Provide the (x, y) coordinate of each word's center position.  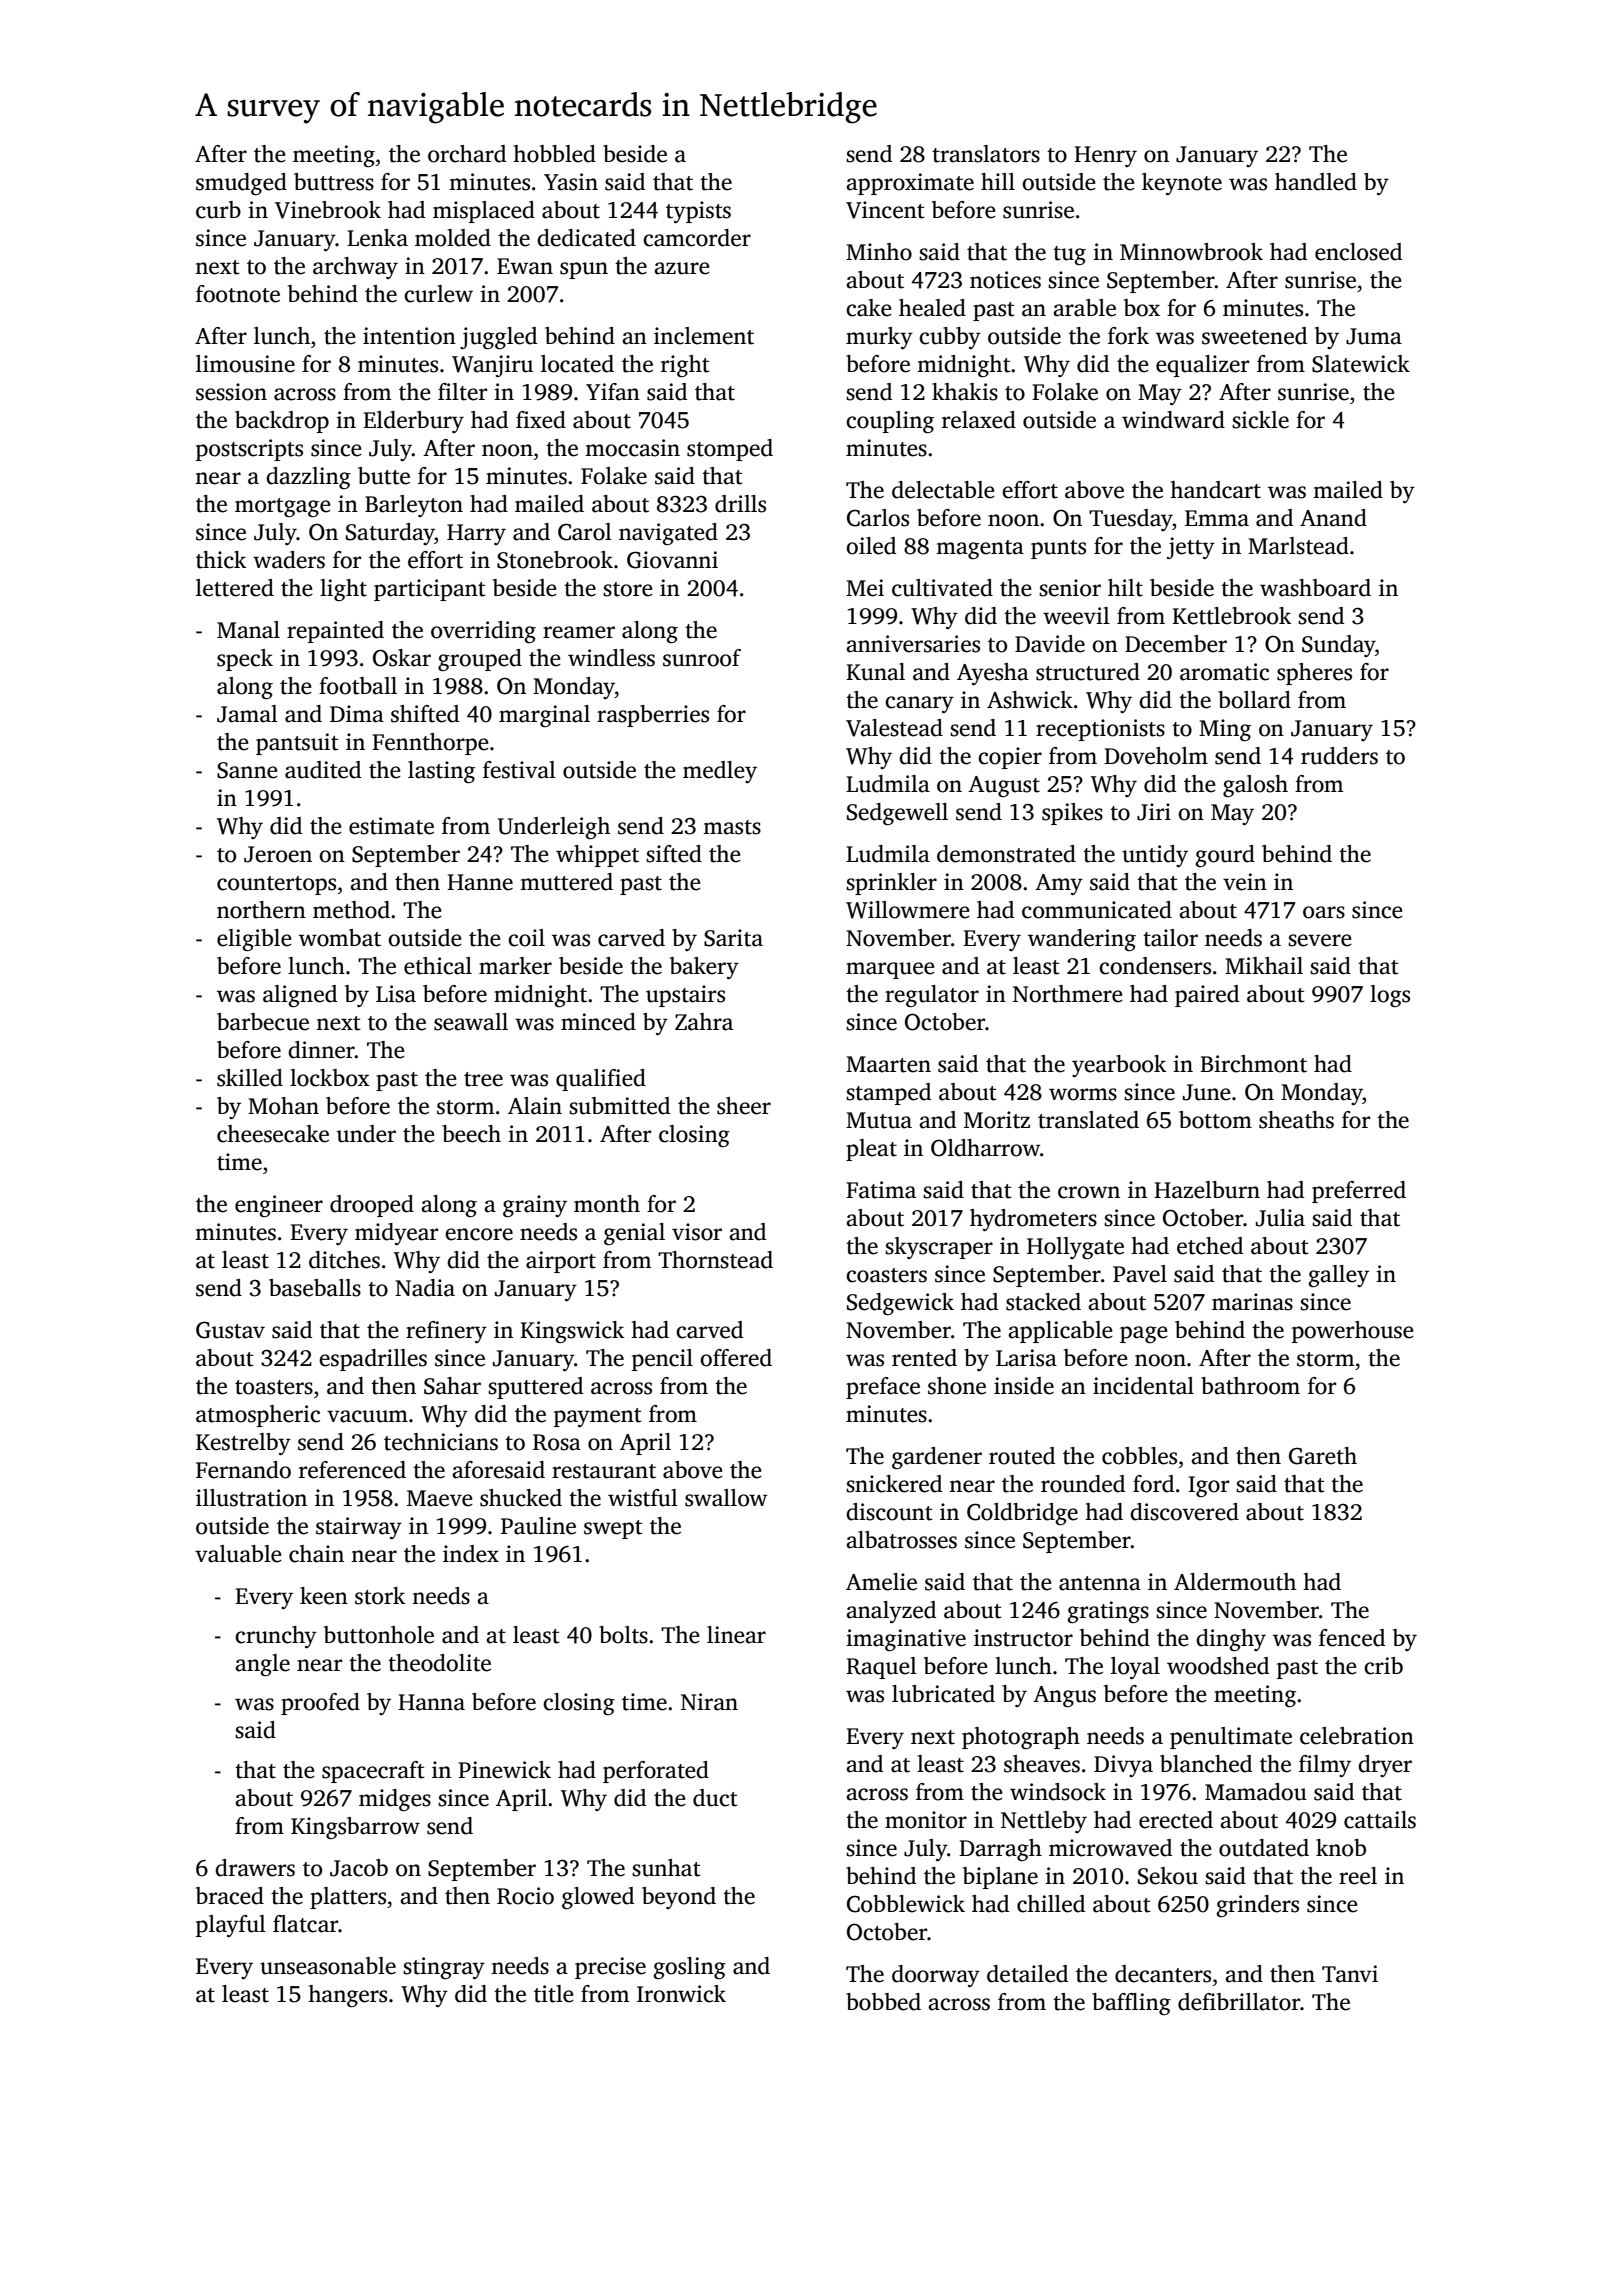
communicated (1097, 910)
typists (698, 212)
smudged (241, 184)
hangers (347, 1996)
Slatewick (1361, 364)
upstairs (685, 996)
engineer (279, 1206)
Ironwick (681, 1994)
